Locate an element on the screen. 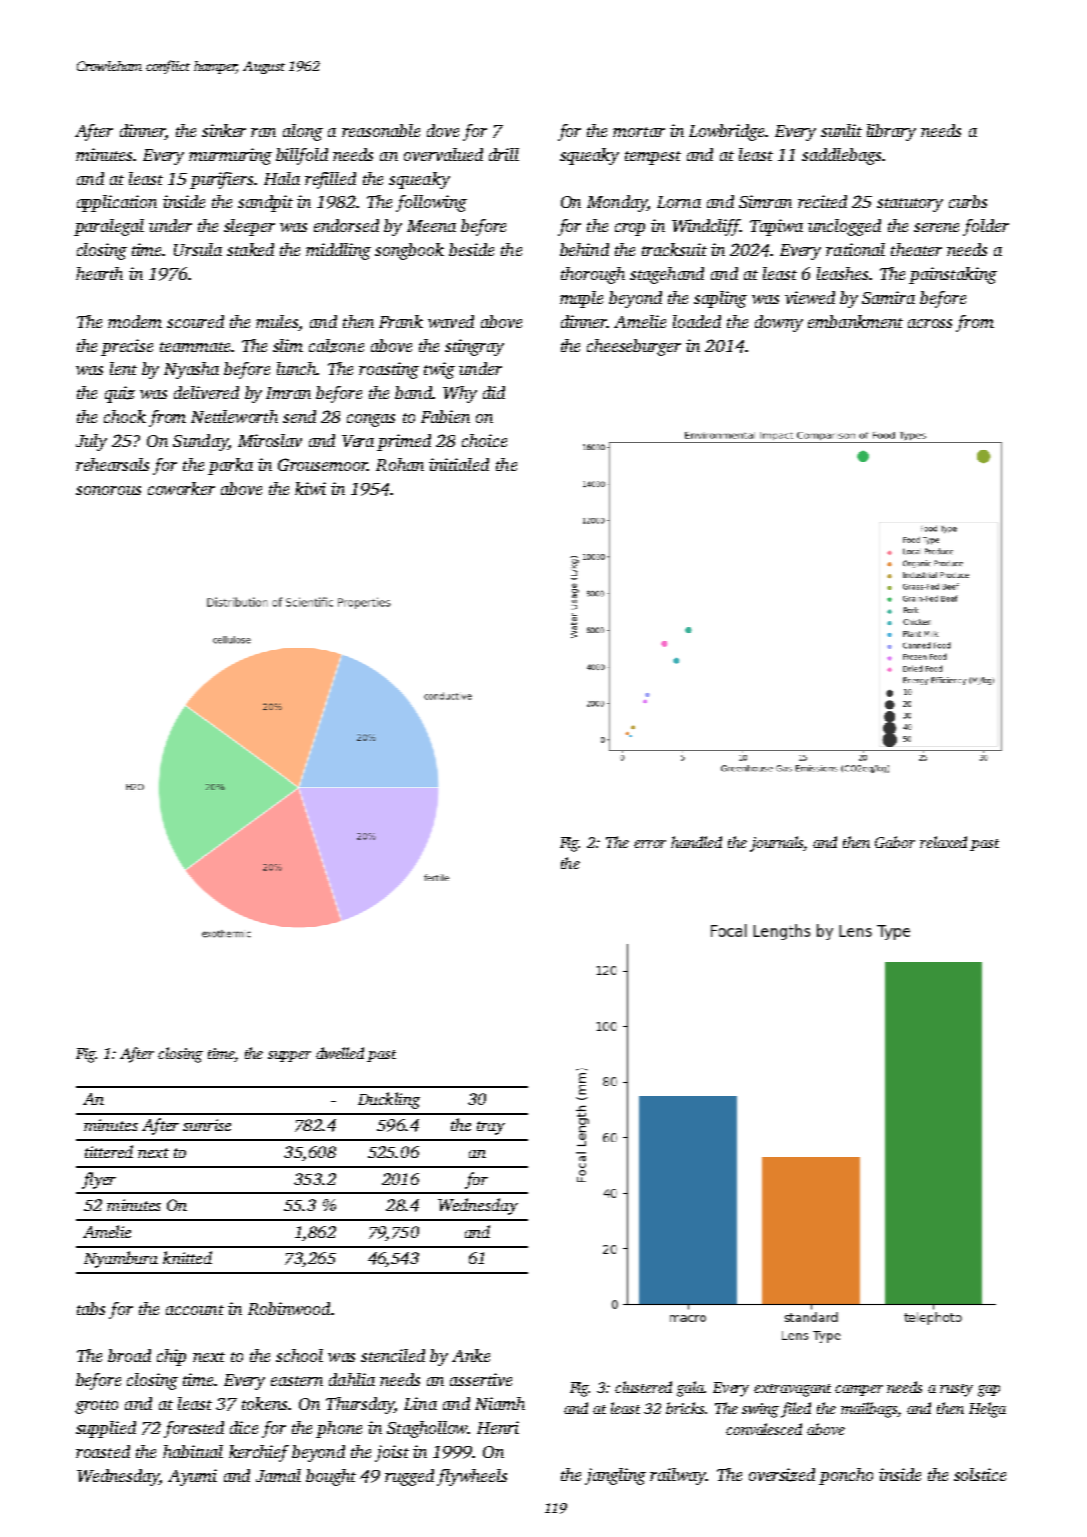 The height and width of the screenshot is (1537, 1087). library is located at coordinates (891, 132).
